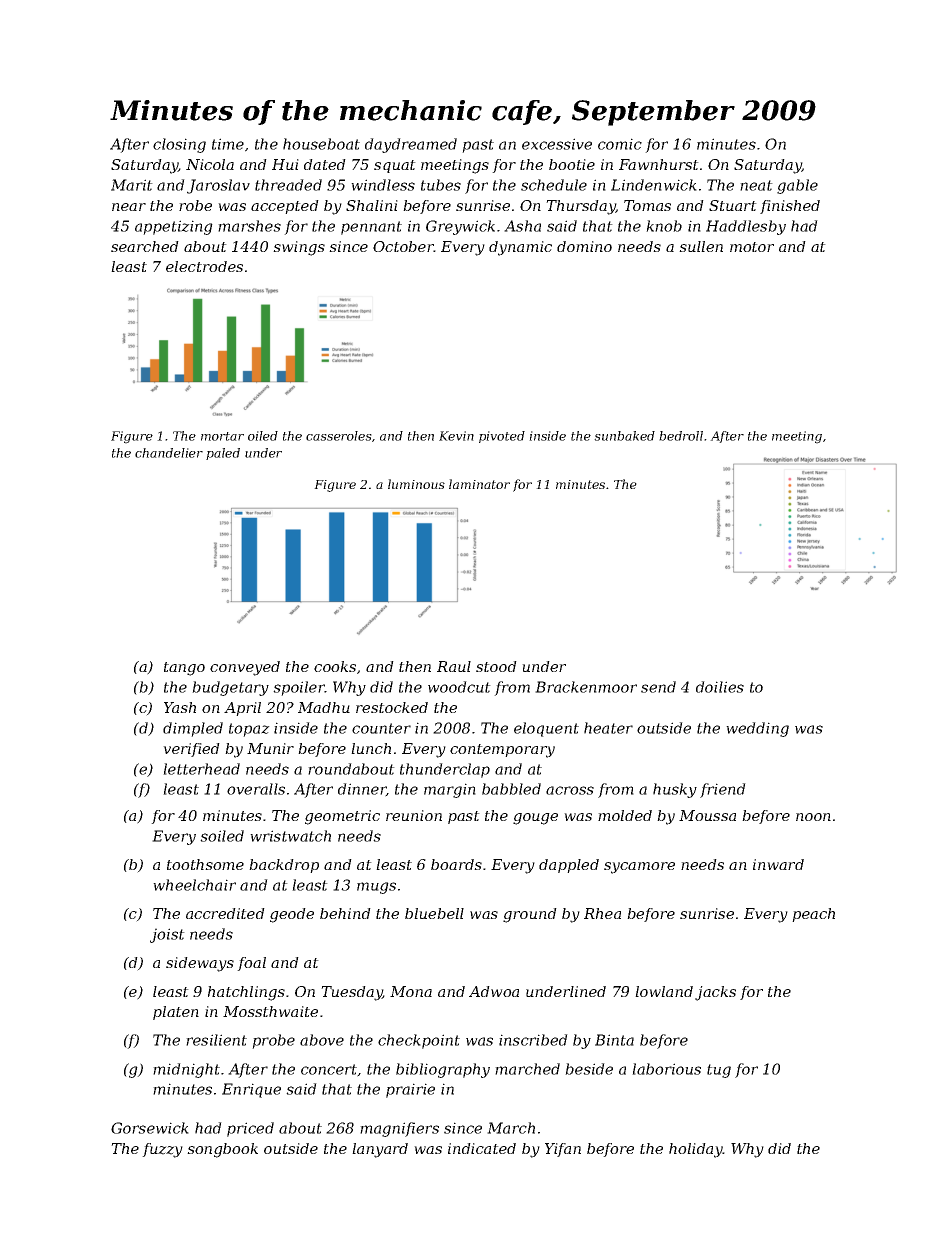 The image size is (952, 1233). I want to click on send, so click(658, 687).
